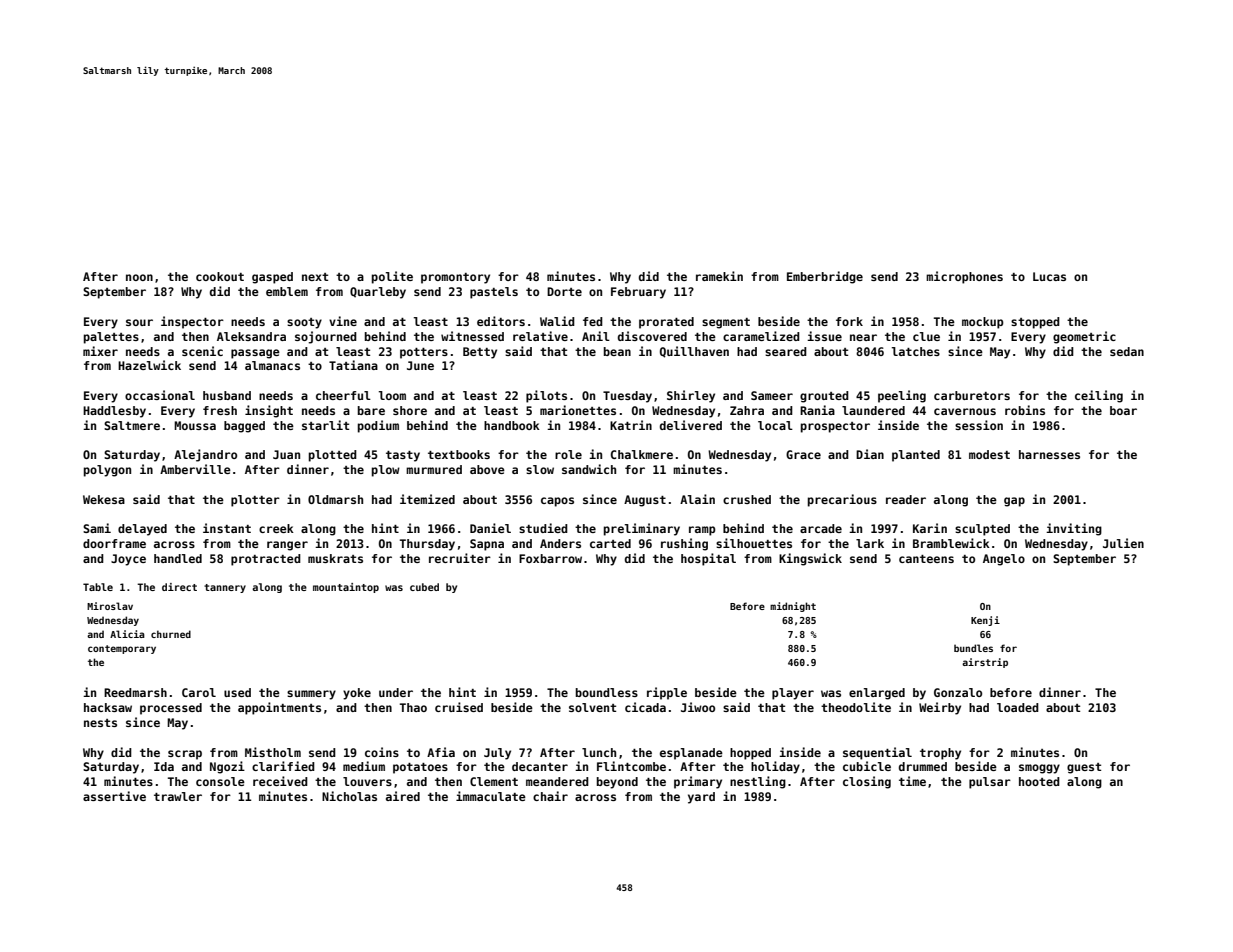 The image size is (1233, 952). What do you see at coordinates (424, 587) in the screenshot?
I see `cubed` at bounding box center [424, 587].
